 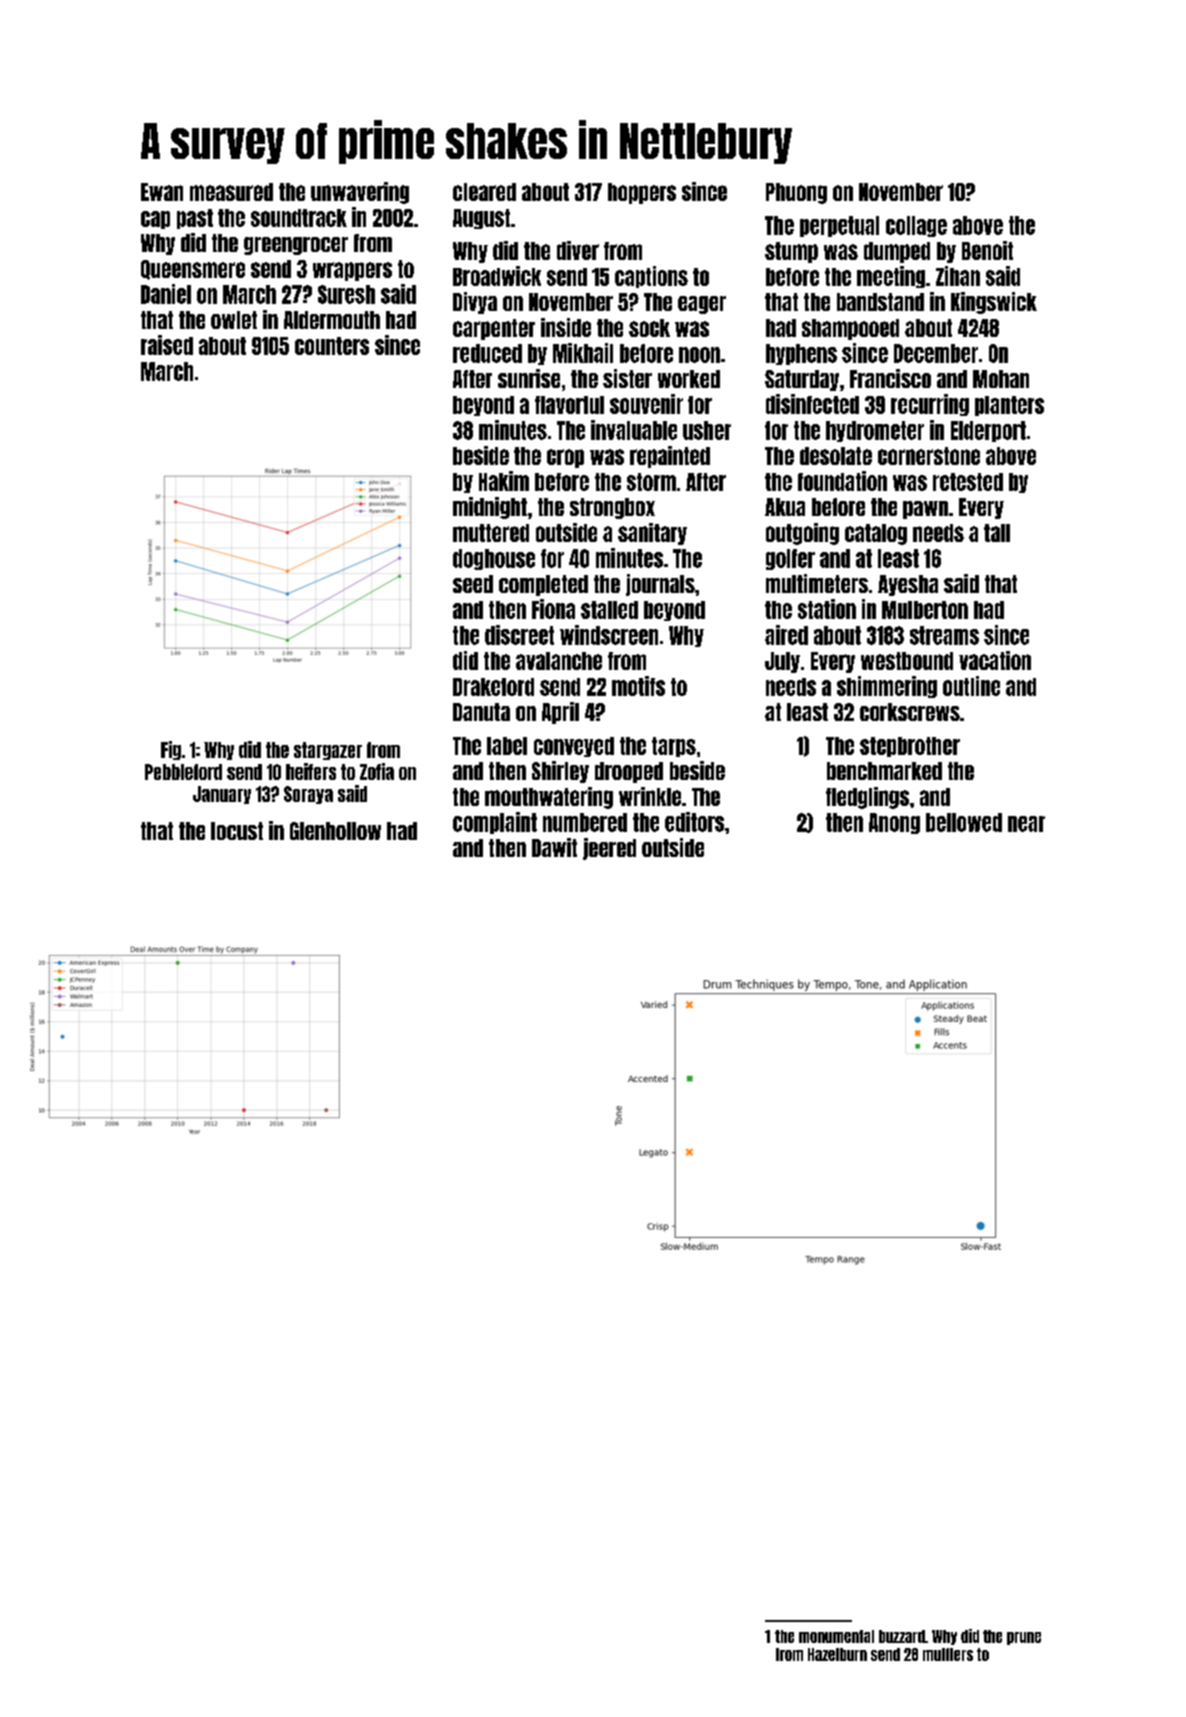 What do you see at coordinates (894, 823) in the image?
I see `Anong` at bounding box center [894, 823].
